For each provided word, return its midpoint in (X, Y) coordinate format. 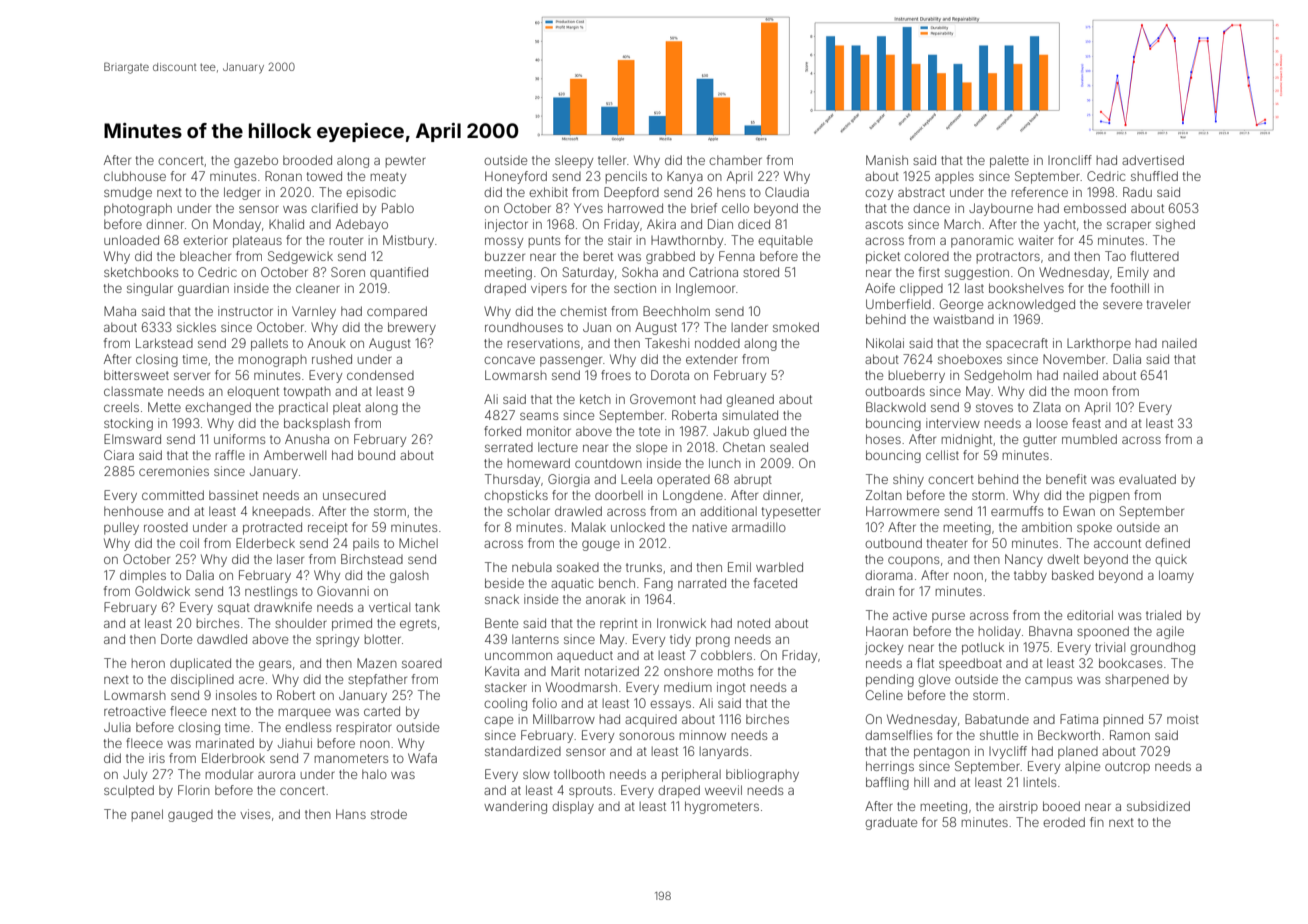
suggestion (977, 273)
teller (612, 160)
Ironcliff (1070, 160)
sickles (196, 327)
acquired (651, 720)
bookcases (1130, 663)
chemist (583, 311)
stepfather (377, 680)
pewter (406, 162)
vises (255, 814)
